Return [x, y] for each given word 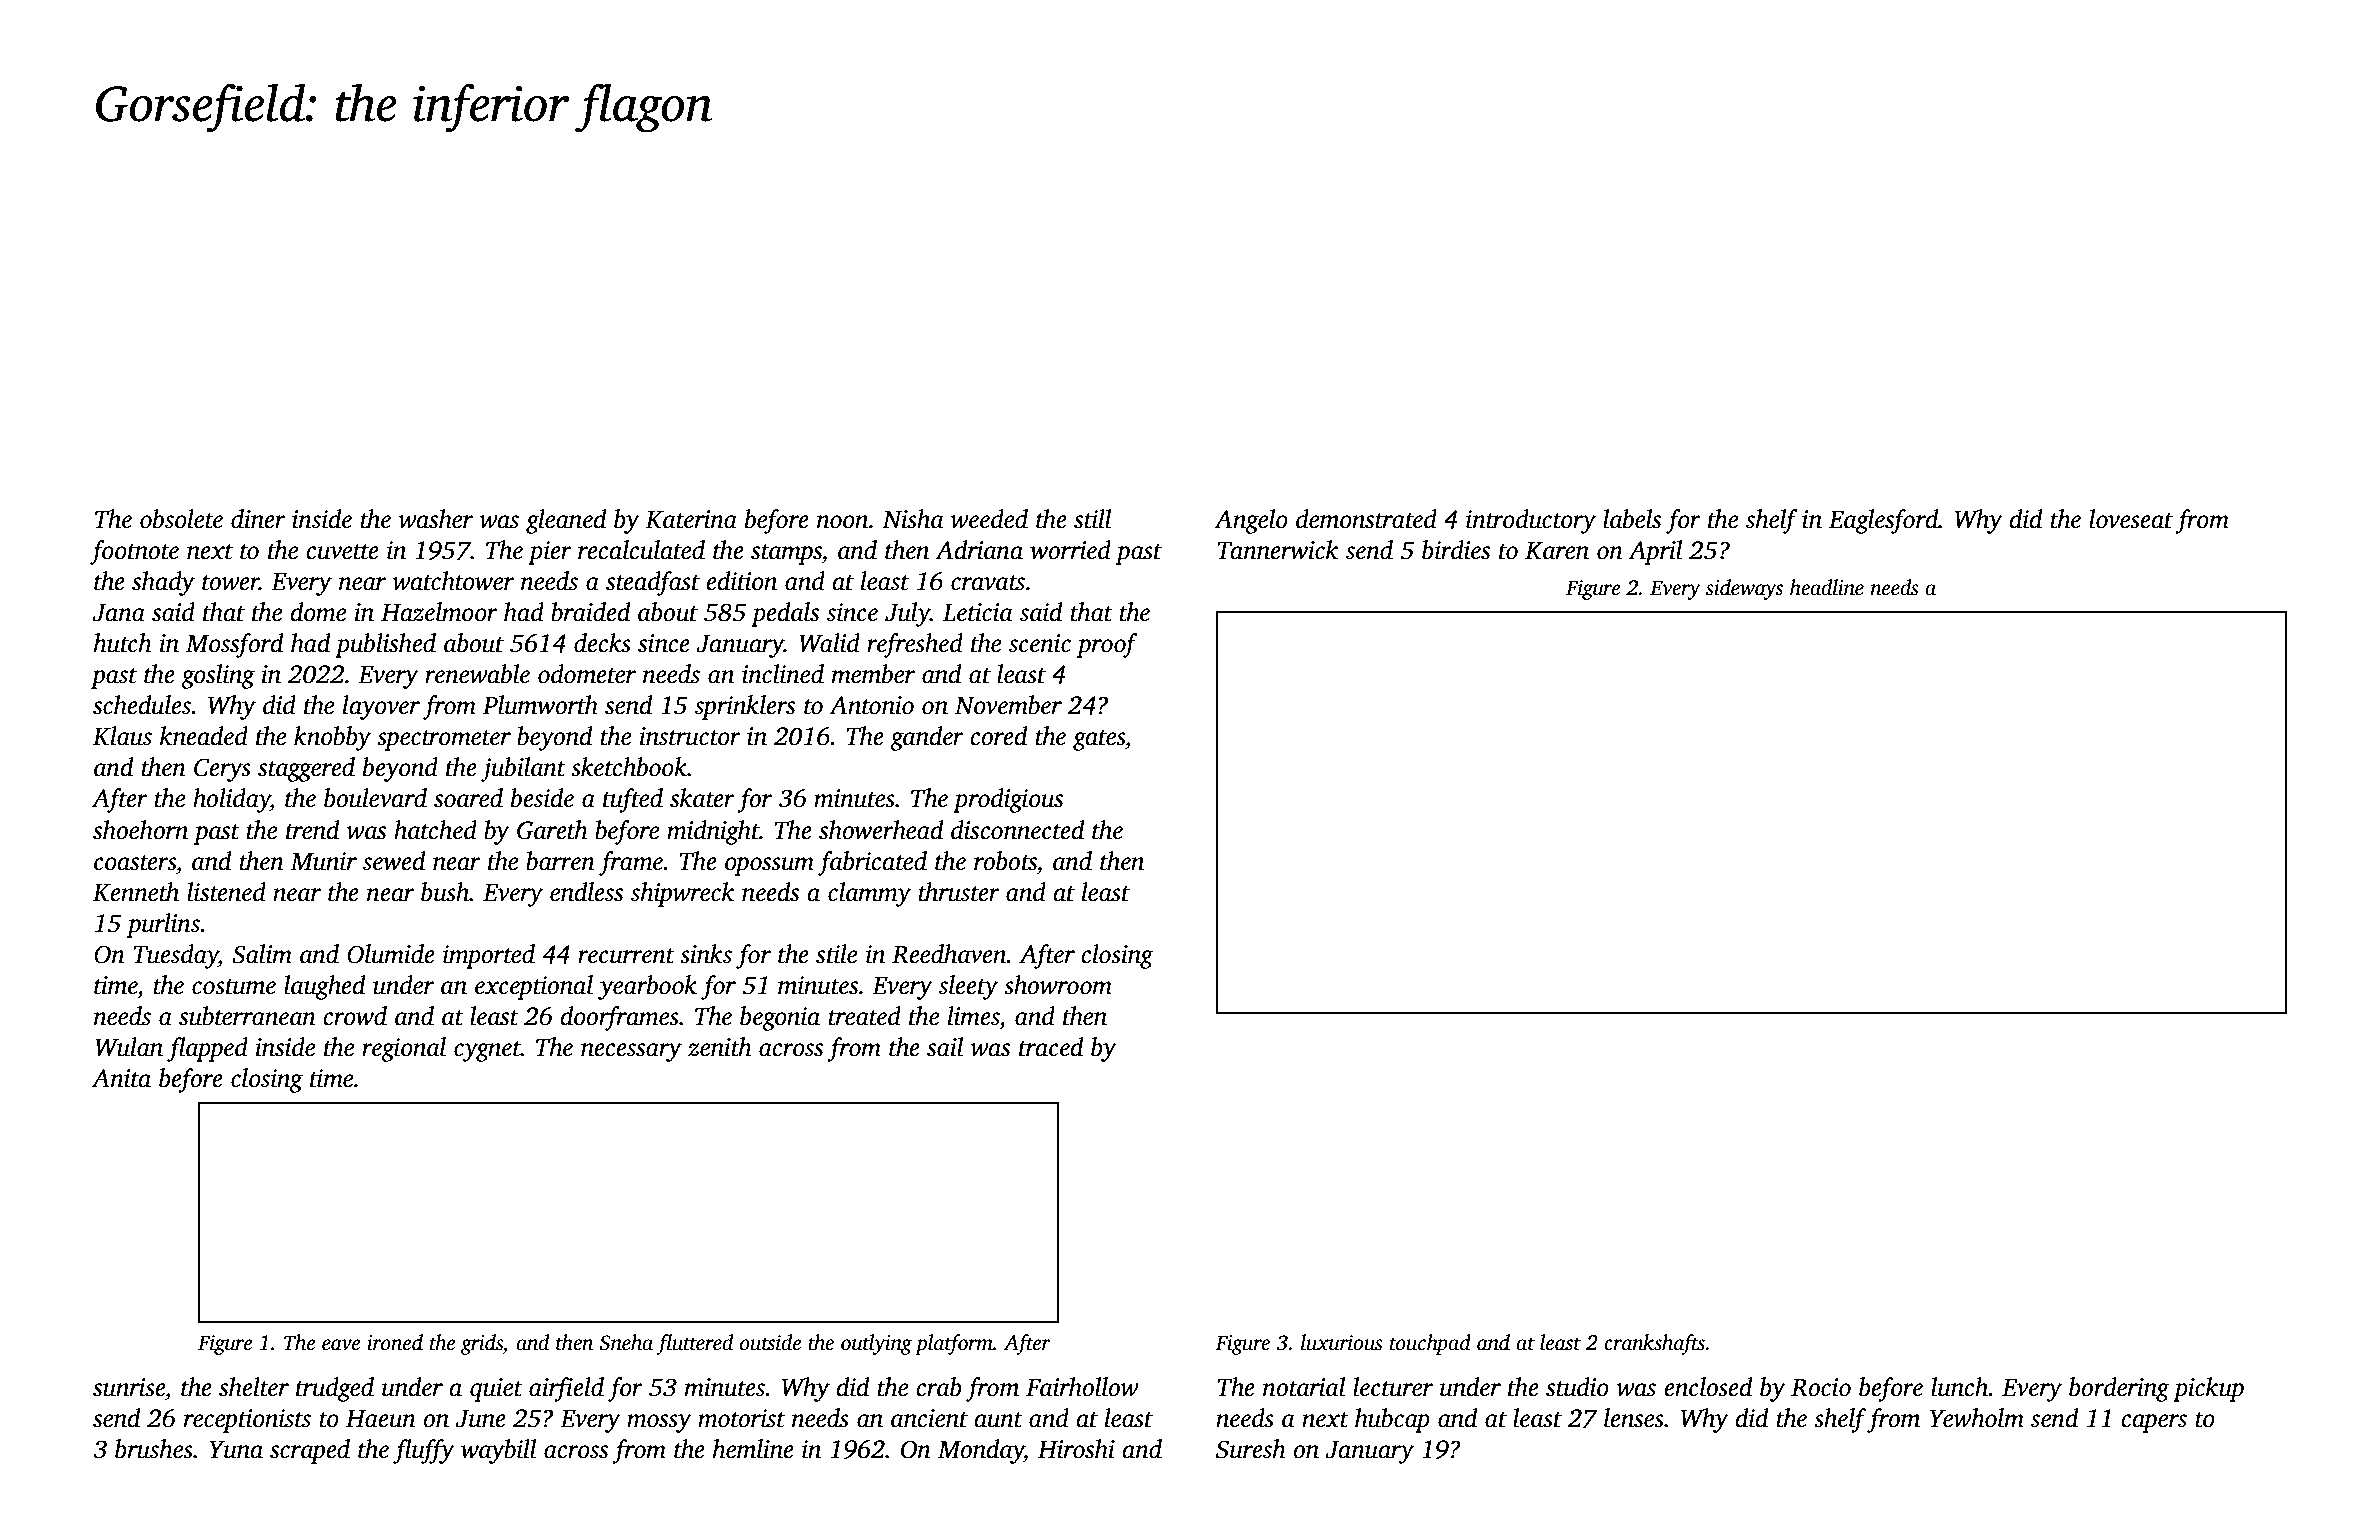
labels [1632, 519]
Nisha [913, 519]
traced [1051, 1047]
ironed [395, 1342]
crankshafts [1654, 1344]
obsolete [181, 519]
